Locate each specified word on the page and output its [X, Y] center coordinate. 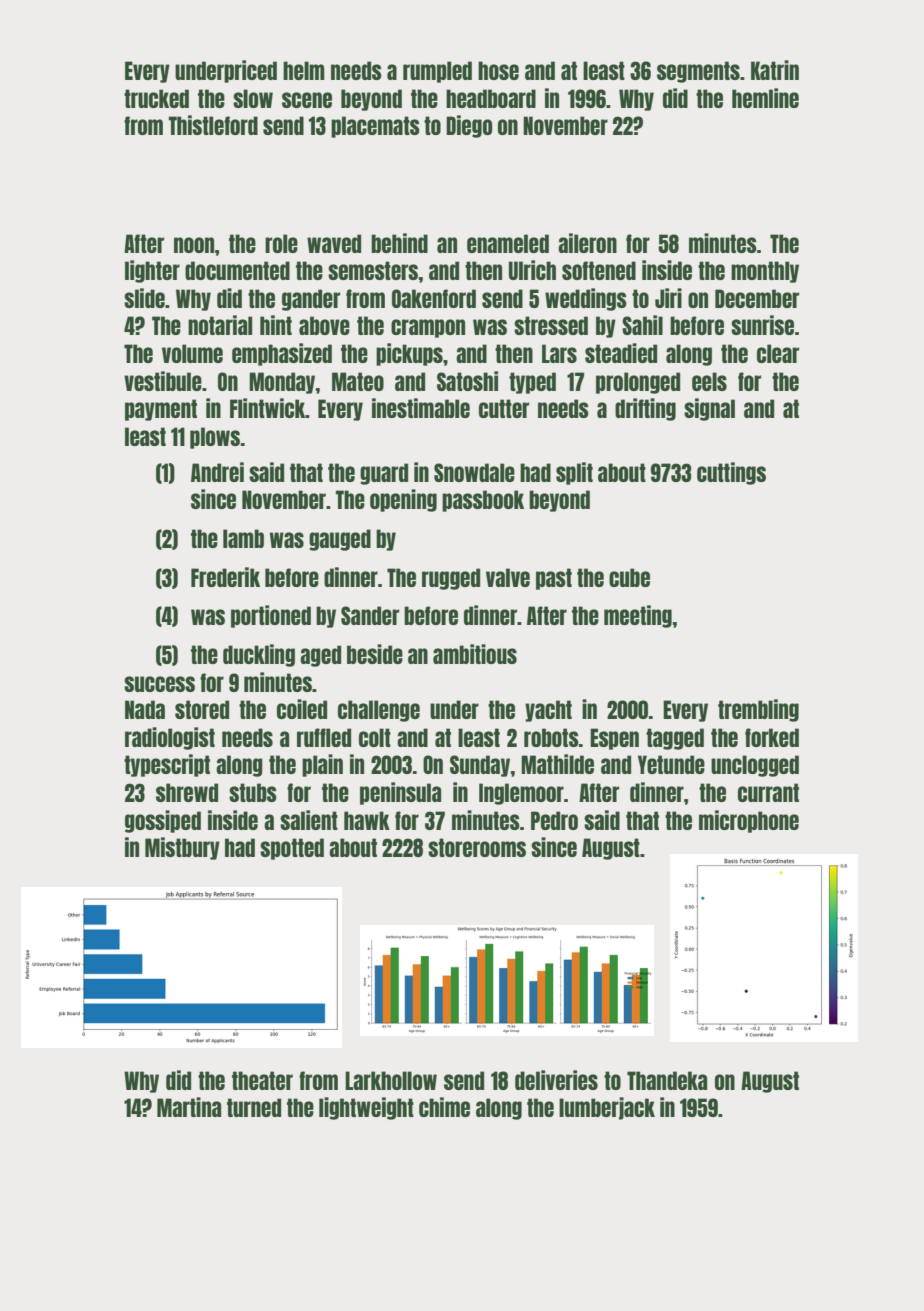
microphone [749, 821]
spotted [292, 849]
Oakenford [434, 298]
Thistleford [213, 125]
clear [778, 353]
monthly [765, 272]
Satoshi [467, 381]
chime [444, 1107]
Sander [370, 615]
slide [144, 298]
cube [629, 577]
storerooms [477, 847]
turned [254, 1107]
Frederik [225, 577]
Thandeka [667, 1080]
